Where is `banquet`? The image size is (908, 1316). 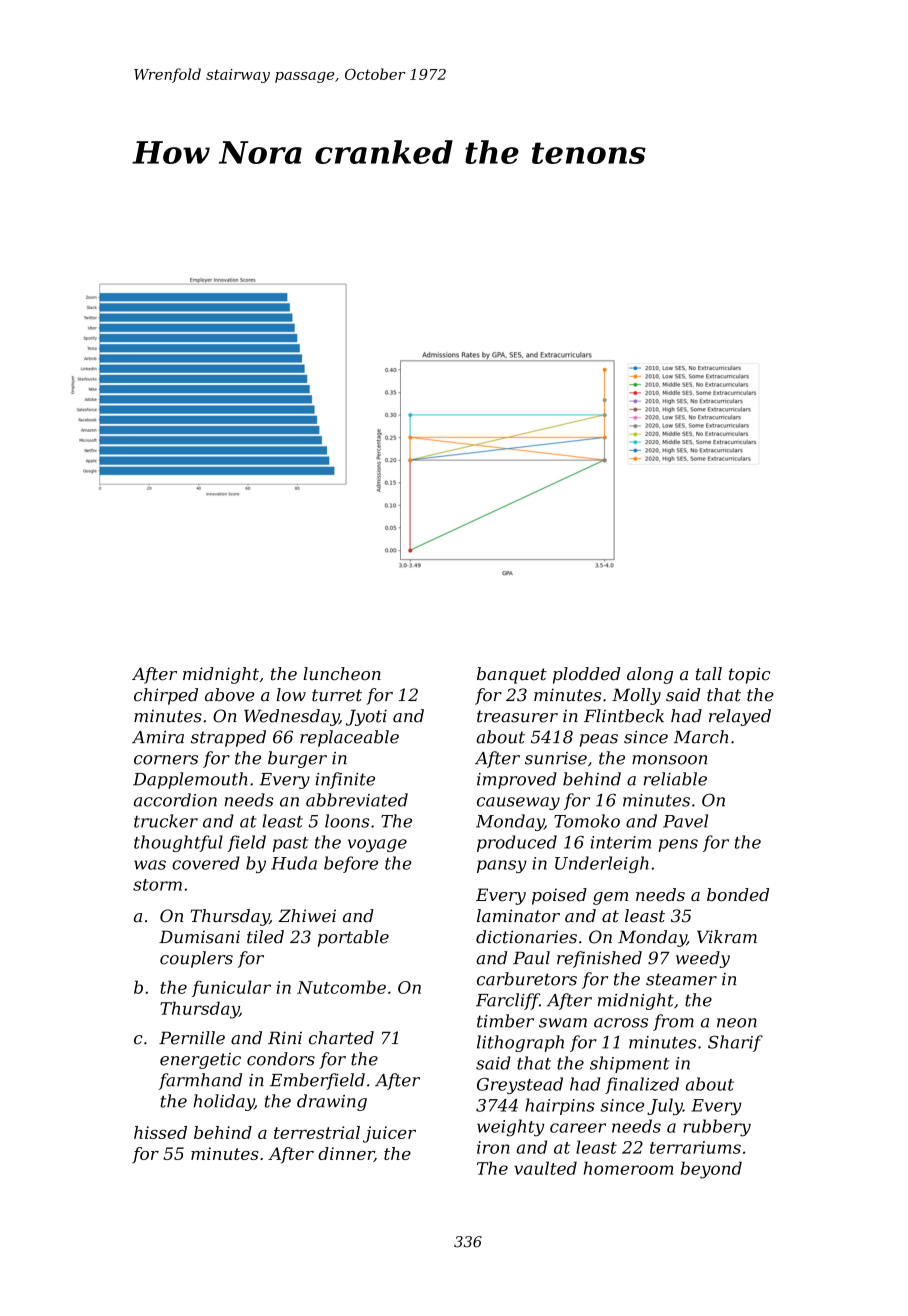 banquet is located at coordinates (512, 675).
